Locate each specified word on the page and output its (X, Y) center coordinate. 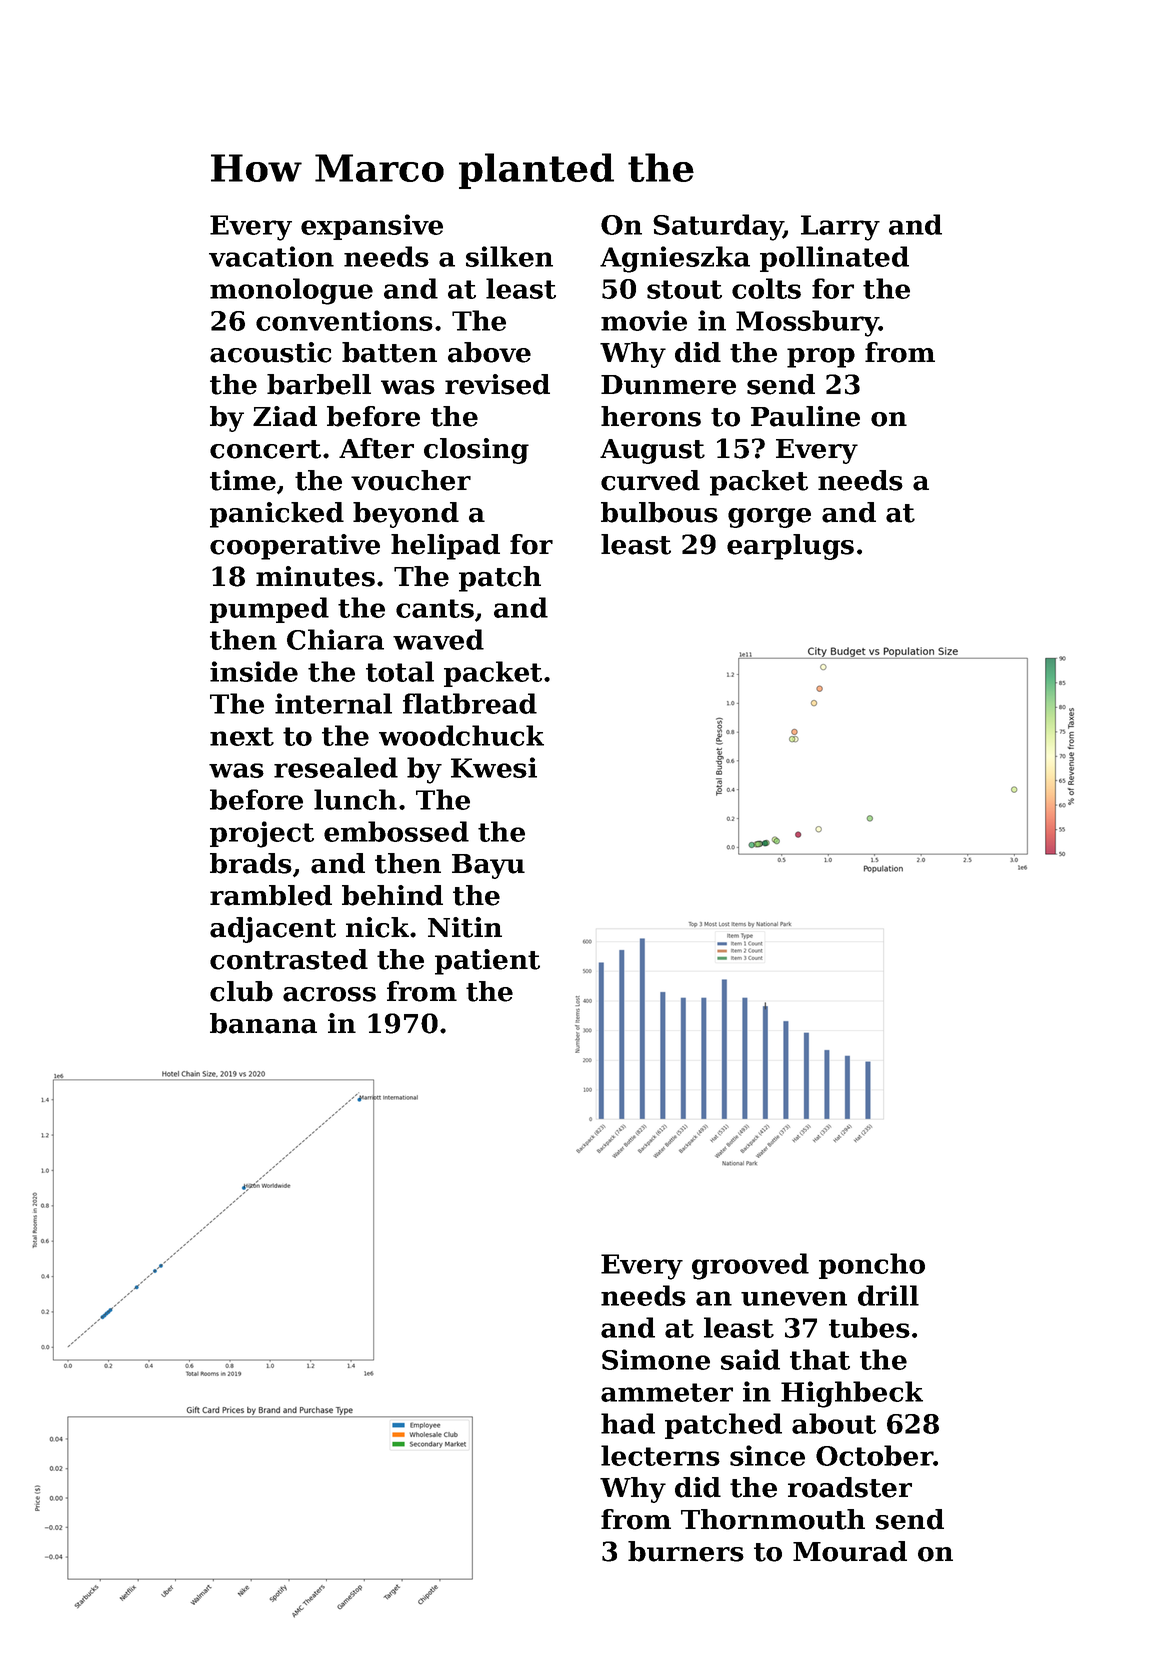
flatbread (470, 703)
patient (487, 962)
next (242, 736)
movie (644, 320)
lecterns (660, 1455)
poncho (872, 1266)
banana (263, 1023)
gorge (769, 518)
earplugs (790, 547)
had (628, 1423)
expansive (372, 227)
